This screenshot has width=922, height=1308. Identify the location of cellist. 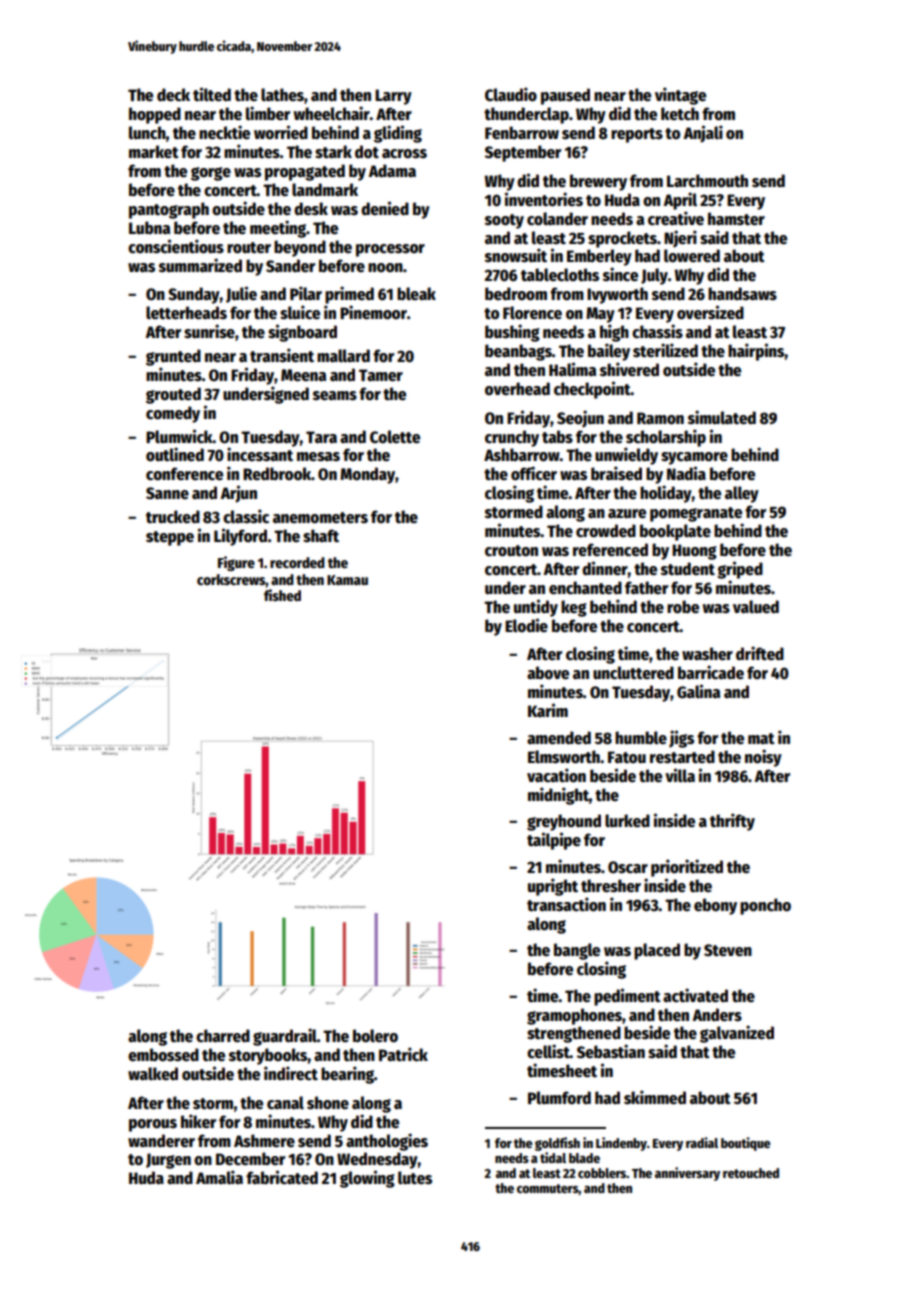
(548, 1051).
